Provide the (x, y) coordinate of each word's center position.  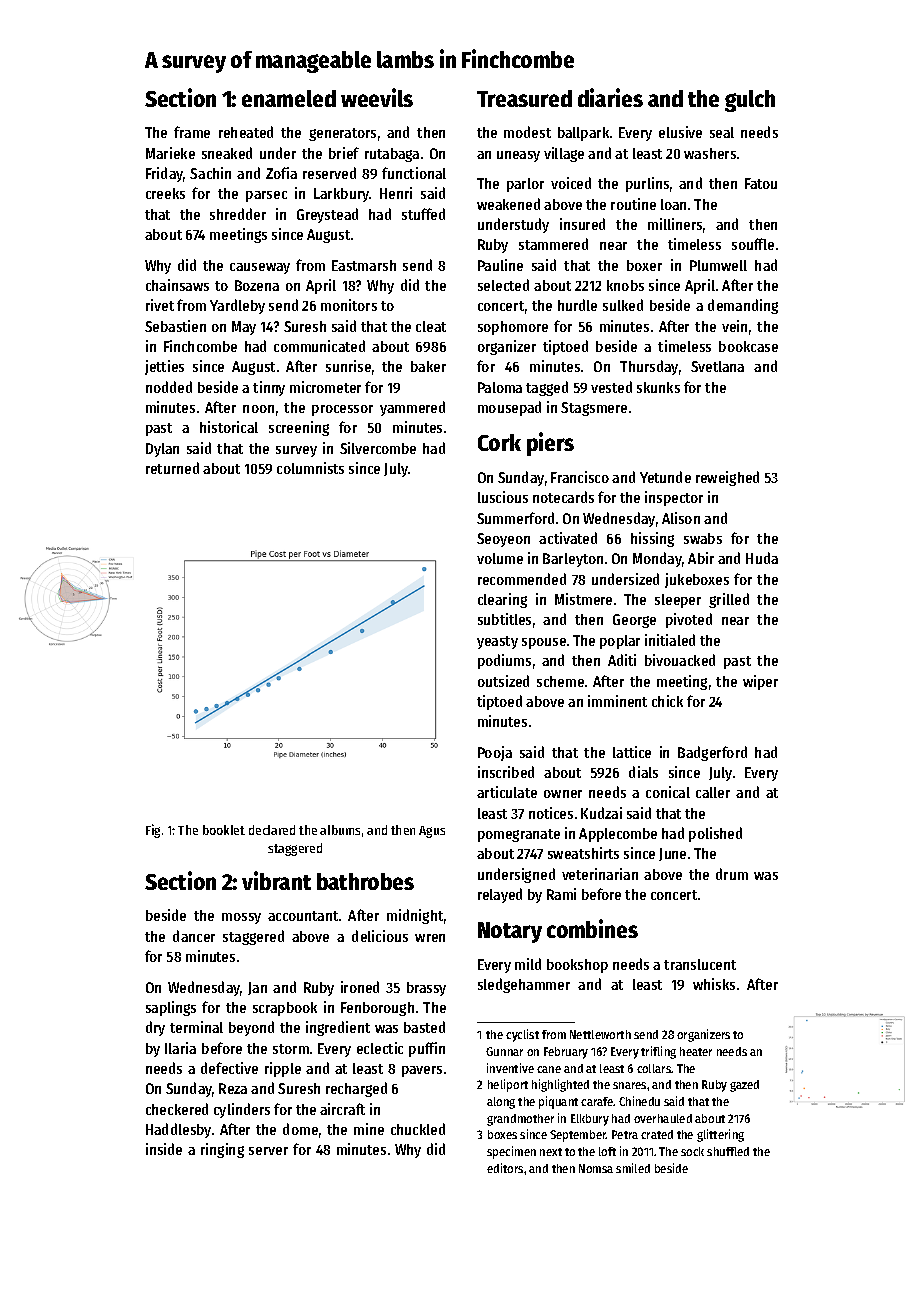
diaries (610, 97)
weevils (377, 97)
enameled (289, 98)
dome (300, 1129)
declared (272, 830)
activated (568, 538)
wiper (760, 682)
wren (430, 938)
